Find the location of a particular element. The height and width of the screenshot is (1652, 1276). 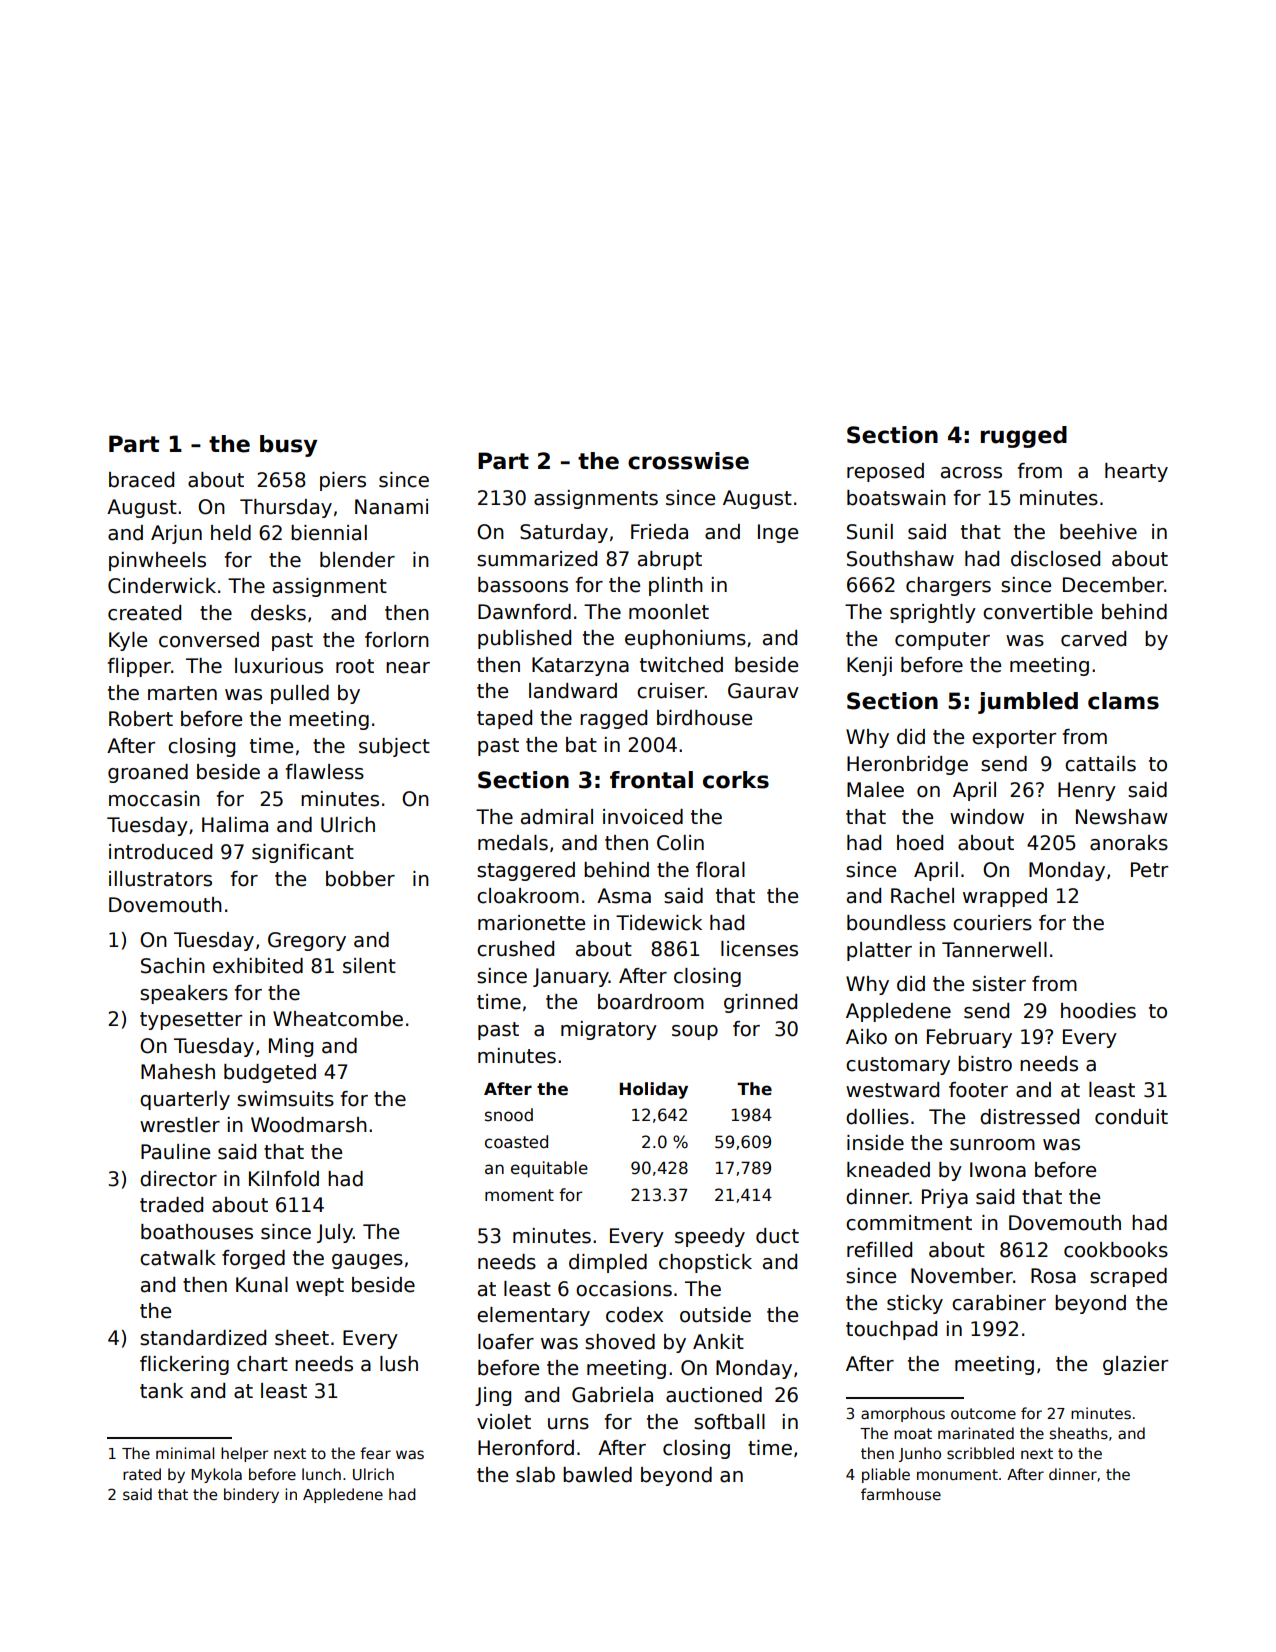

subject is located at coordinates (394, 747).
